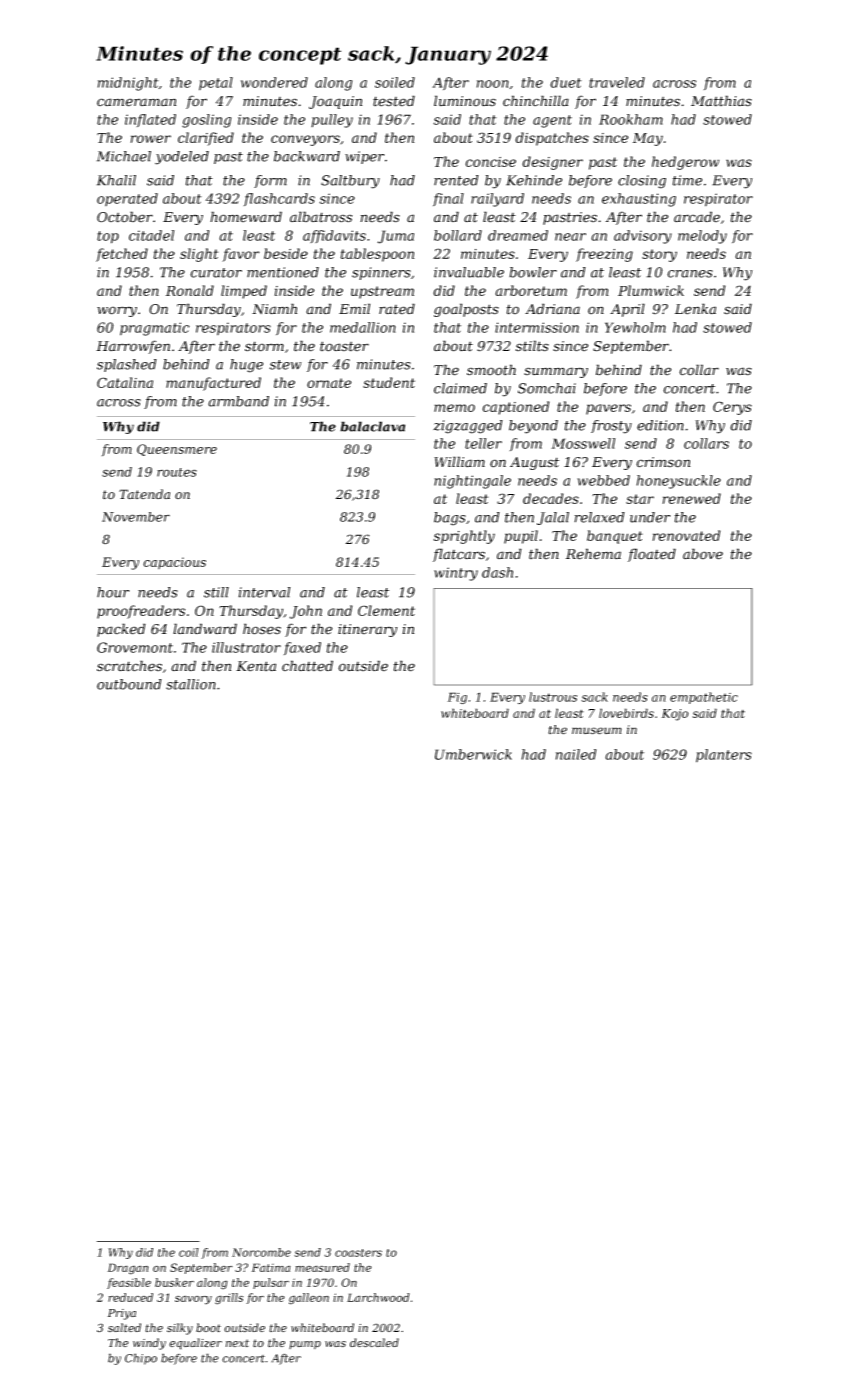 The height and width of the document is (1400, 849). What do you see at coordinates (307, 666) in the document?
I see `chatted` at bounding box center [307, 666].
